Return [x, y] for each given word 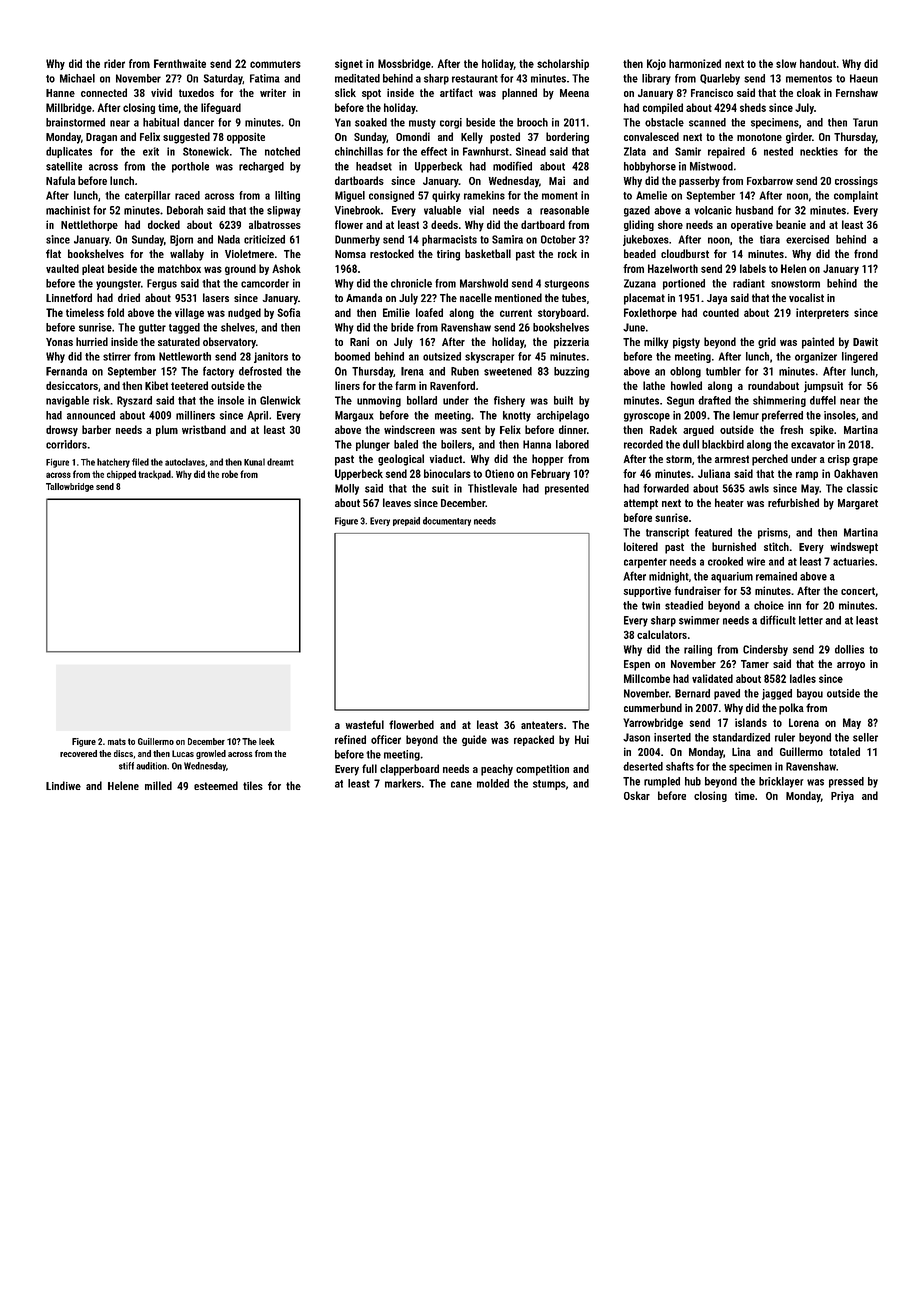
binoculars [447, 473]
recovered [78, 753]
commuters [275, 64]
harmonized [695, 63]
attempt [641, 504]
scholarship [563, 64]
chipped [121, 475]
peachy [497, 770]
